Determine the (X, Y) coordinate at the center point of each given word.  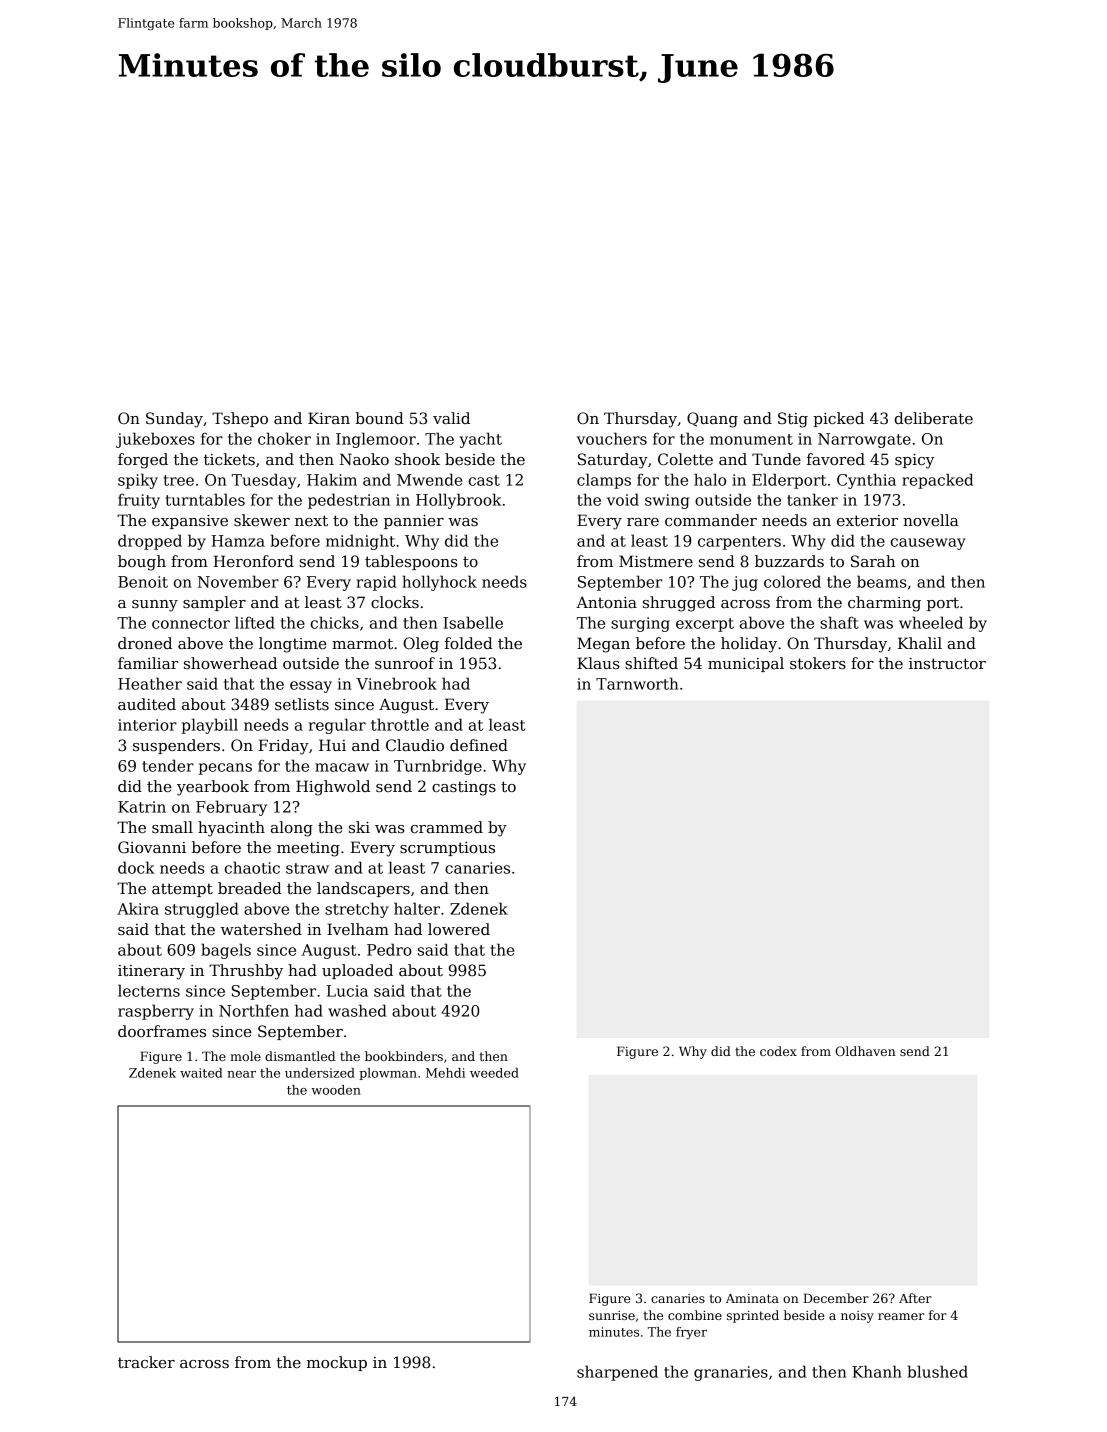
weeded (494, 1073)
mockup (337, 1363)
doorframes (162, 1031)
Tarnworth (637, 683)
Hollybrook (458, 501)
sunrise (612, 1315)
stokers (818, 663)
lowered (459, 929)
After (915, 1298)
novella (931, 520)
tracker (146, 1362)
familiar (148, 663)
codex (778, 1051)
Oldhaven (865, 1051)
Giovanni (152, 847)
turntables (205, 499)
